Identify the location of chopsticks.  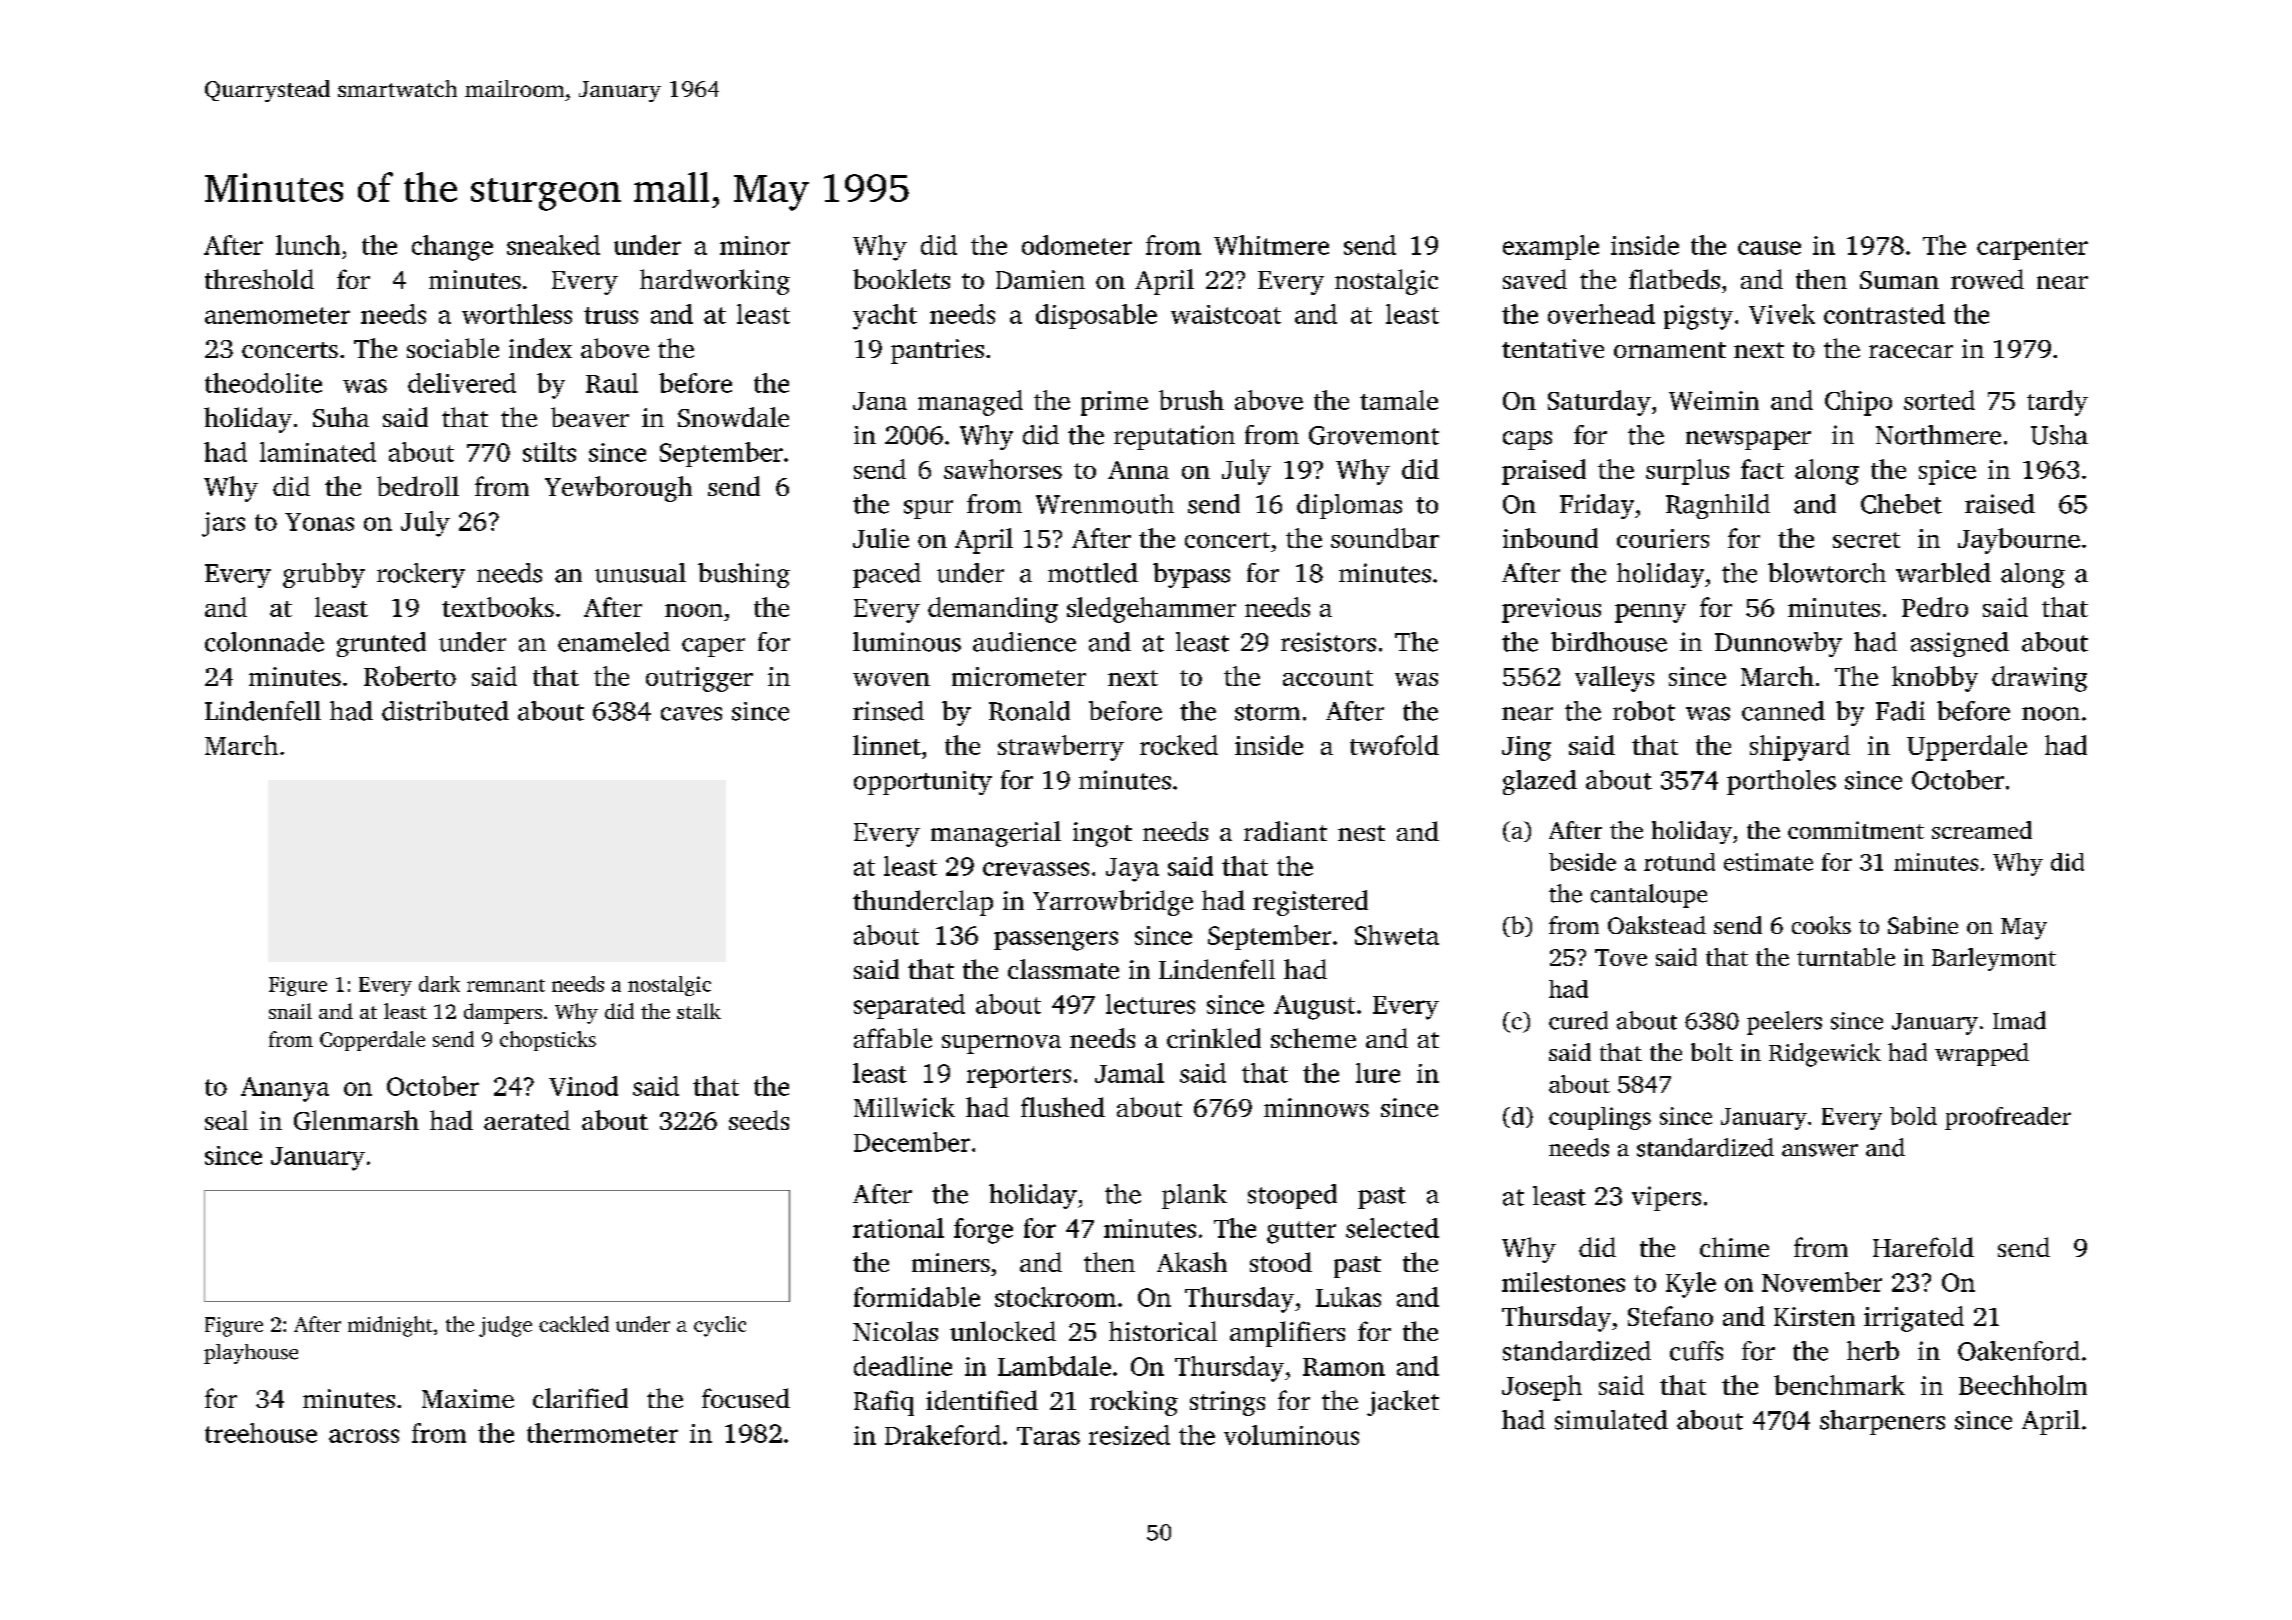
(548, 1041).
